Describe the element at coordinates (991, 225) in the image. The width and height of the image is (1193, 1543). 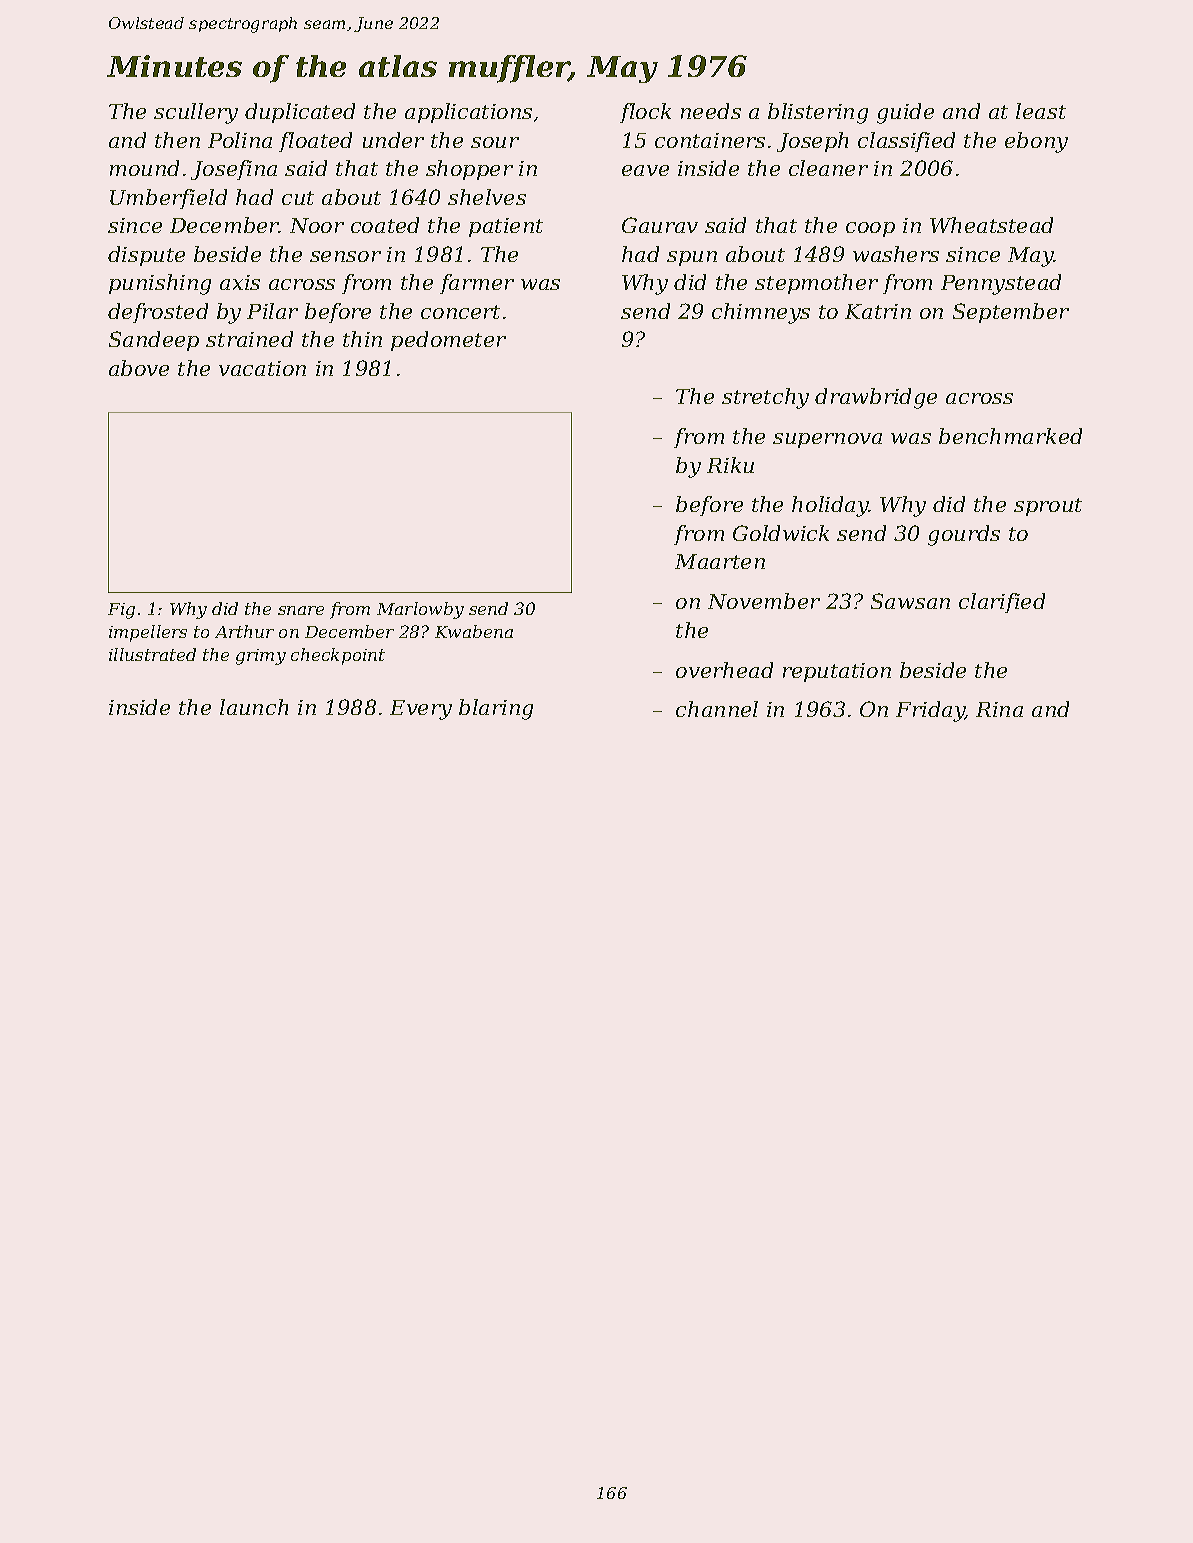
I see `Wheatstead` at that location.
